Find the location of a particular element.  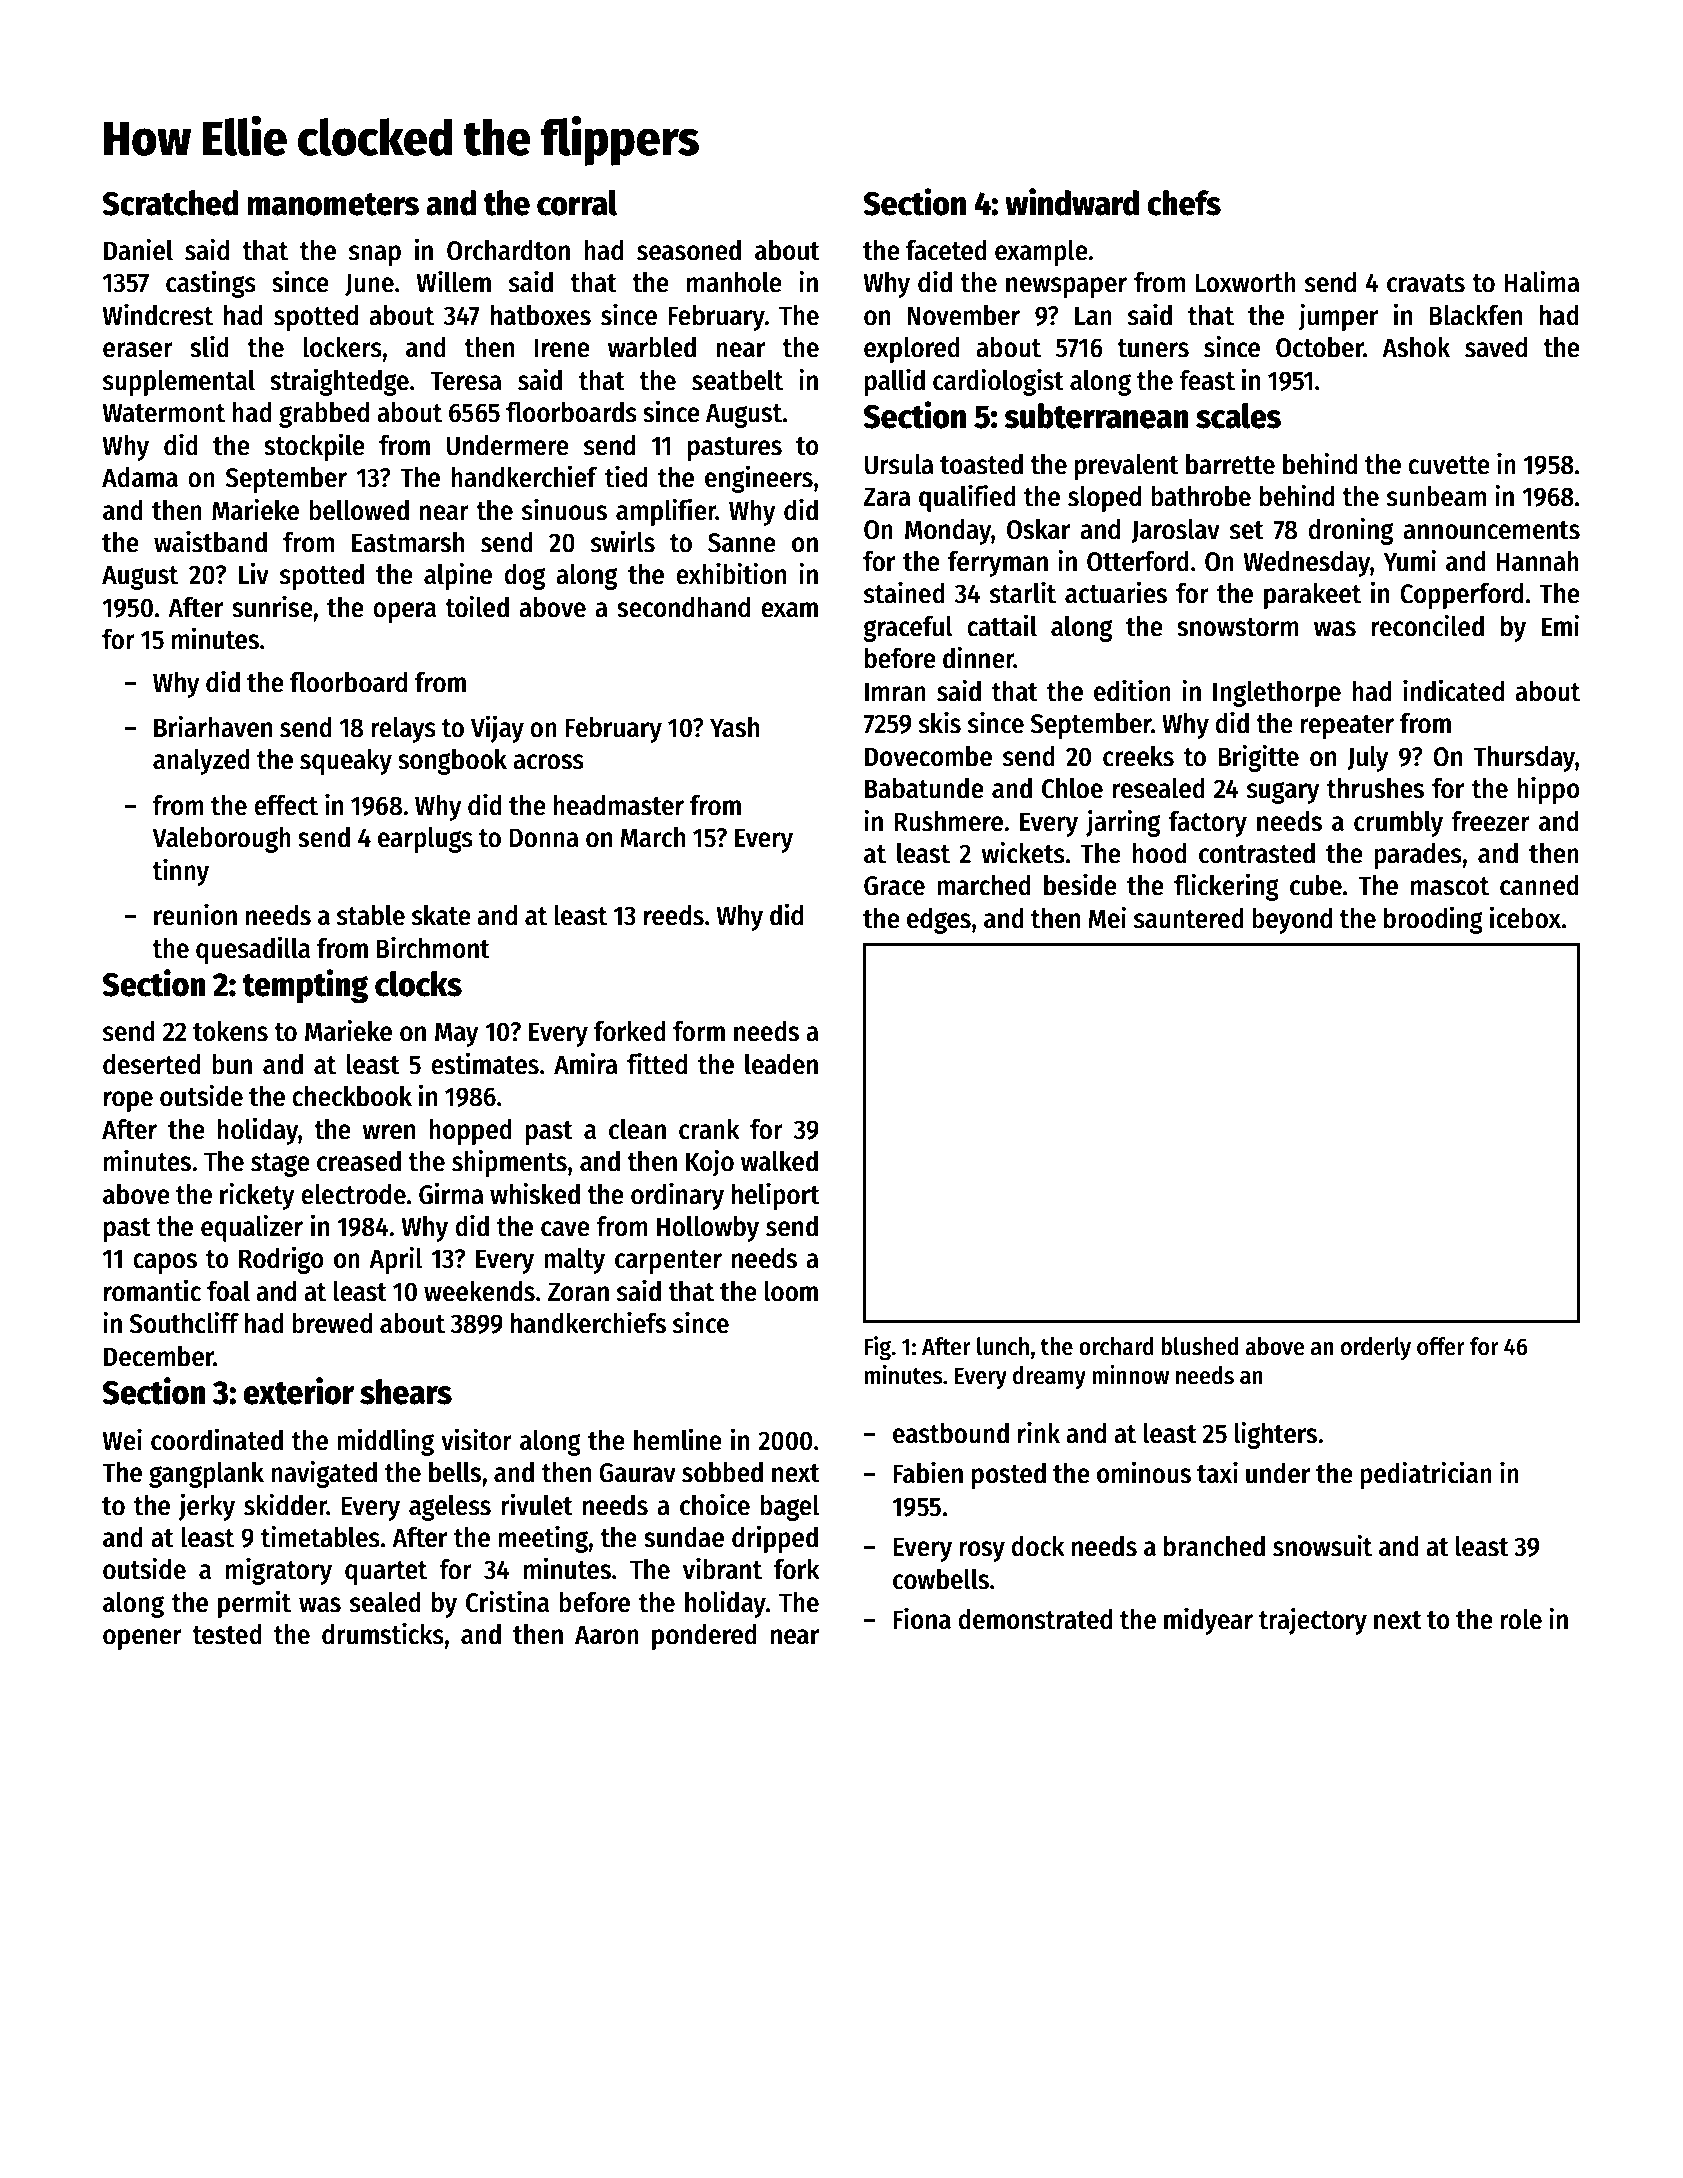

manometers is located at coordinates (333, 204).
